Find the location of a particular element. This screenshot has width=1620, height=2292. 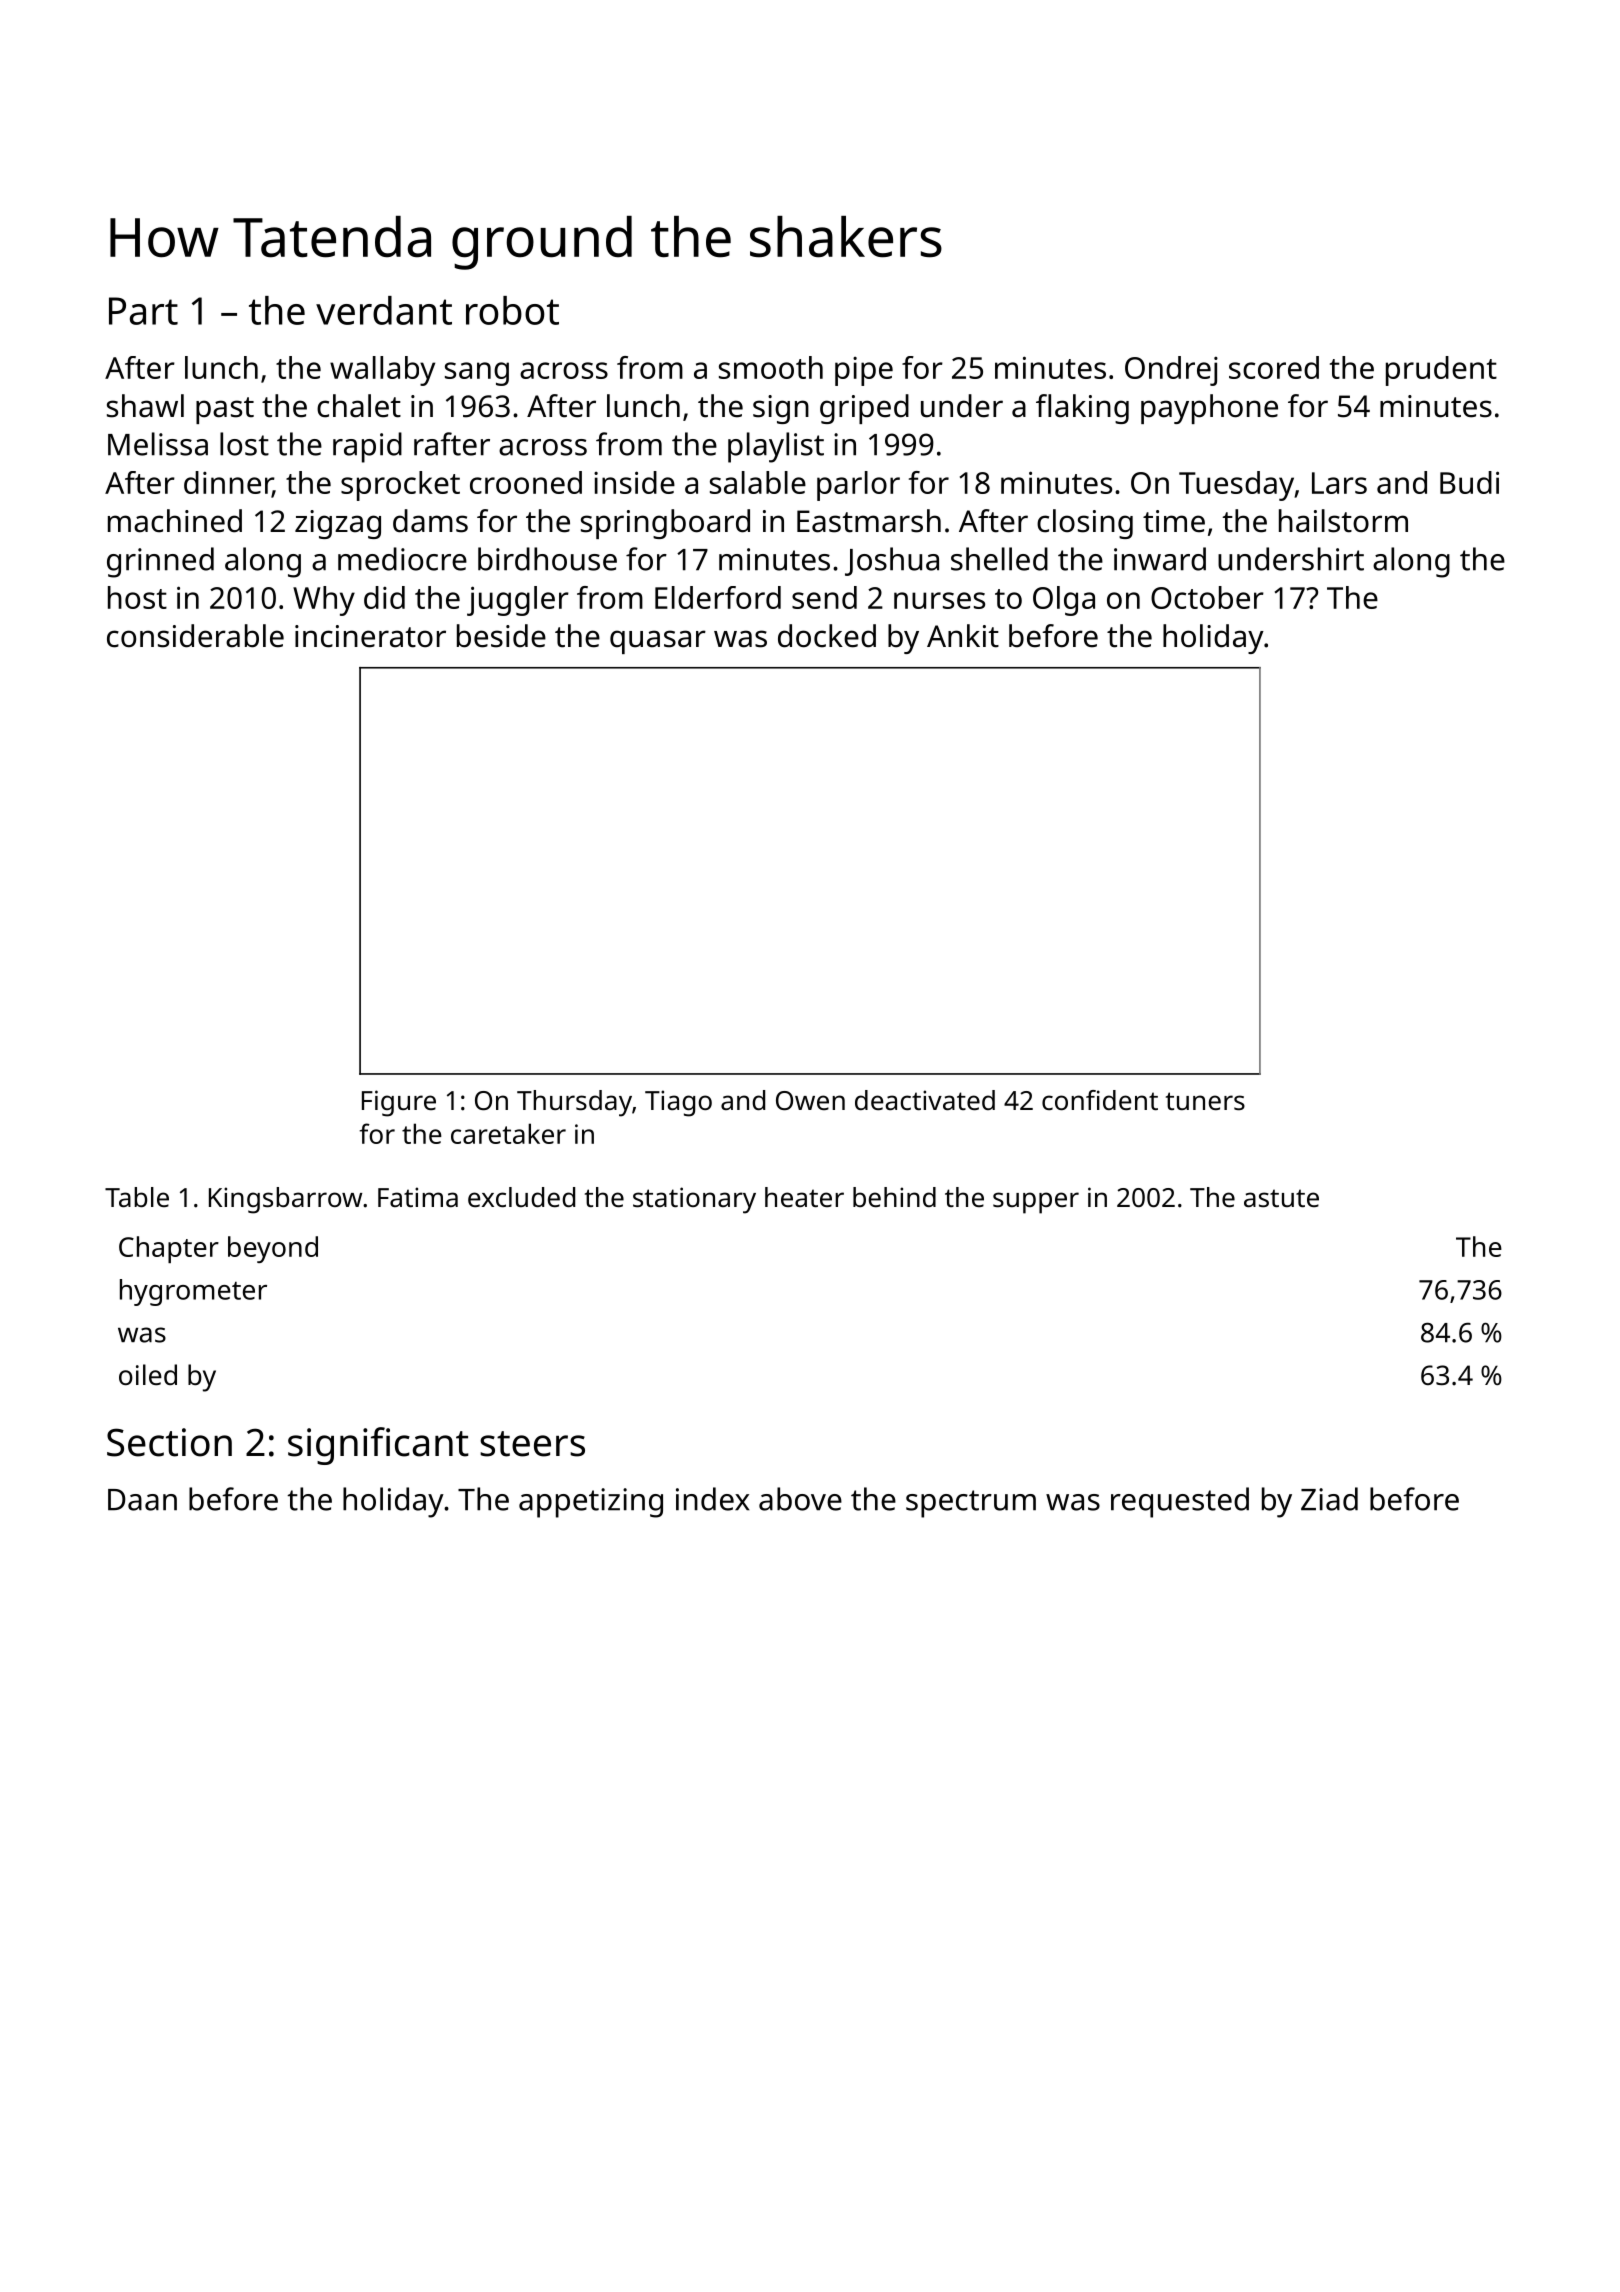

tuners is located at coordinates (1205, 1101).
